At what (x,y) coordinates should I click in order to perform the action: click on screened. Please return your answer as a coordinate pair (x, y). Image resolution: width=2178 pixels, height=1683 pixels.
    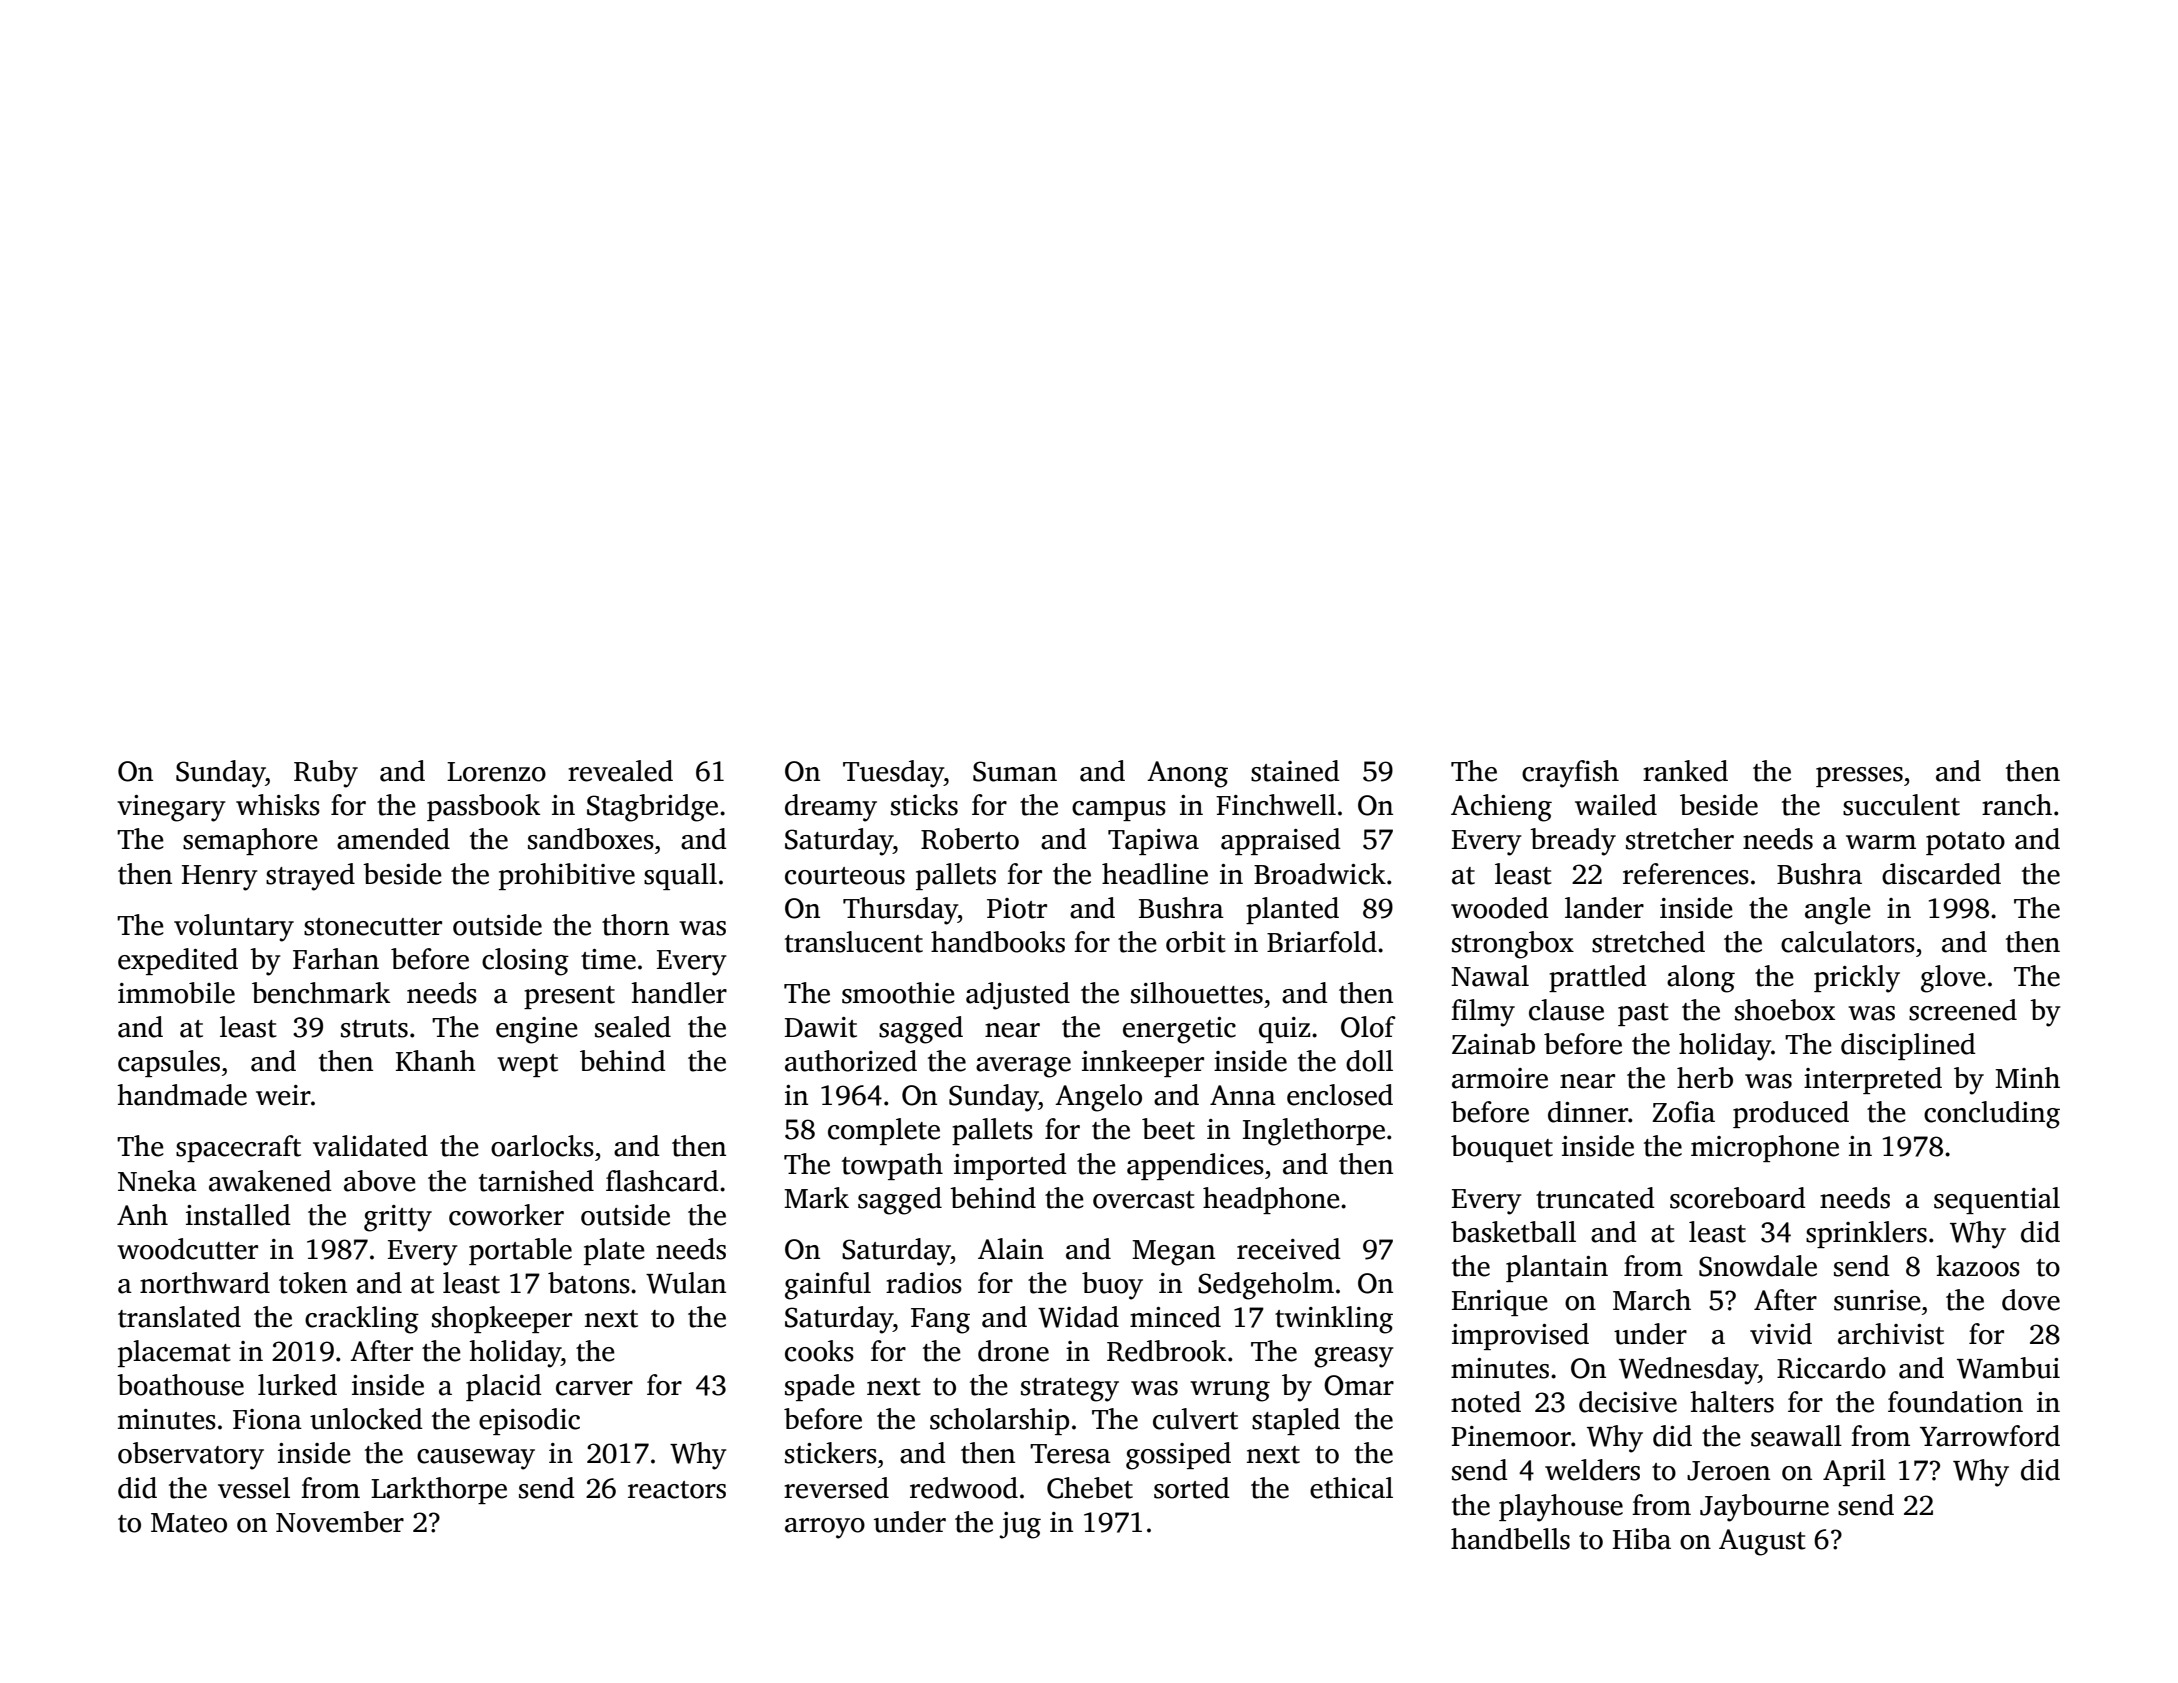
    Looking at the image, I should click on (1963, 1010).
